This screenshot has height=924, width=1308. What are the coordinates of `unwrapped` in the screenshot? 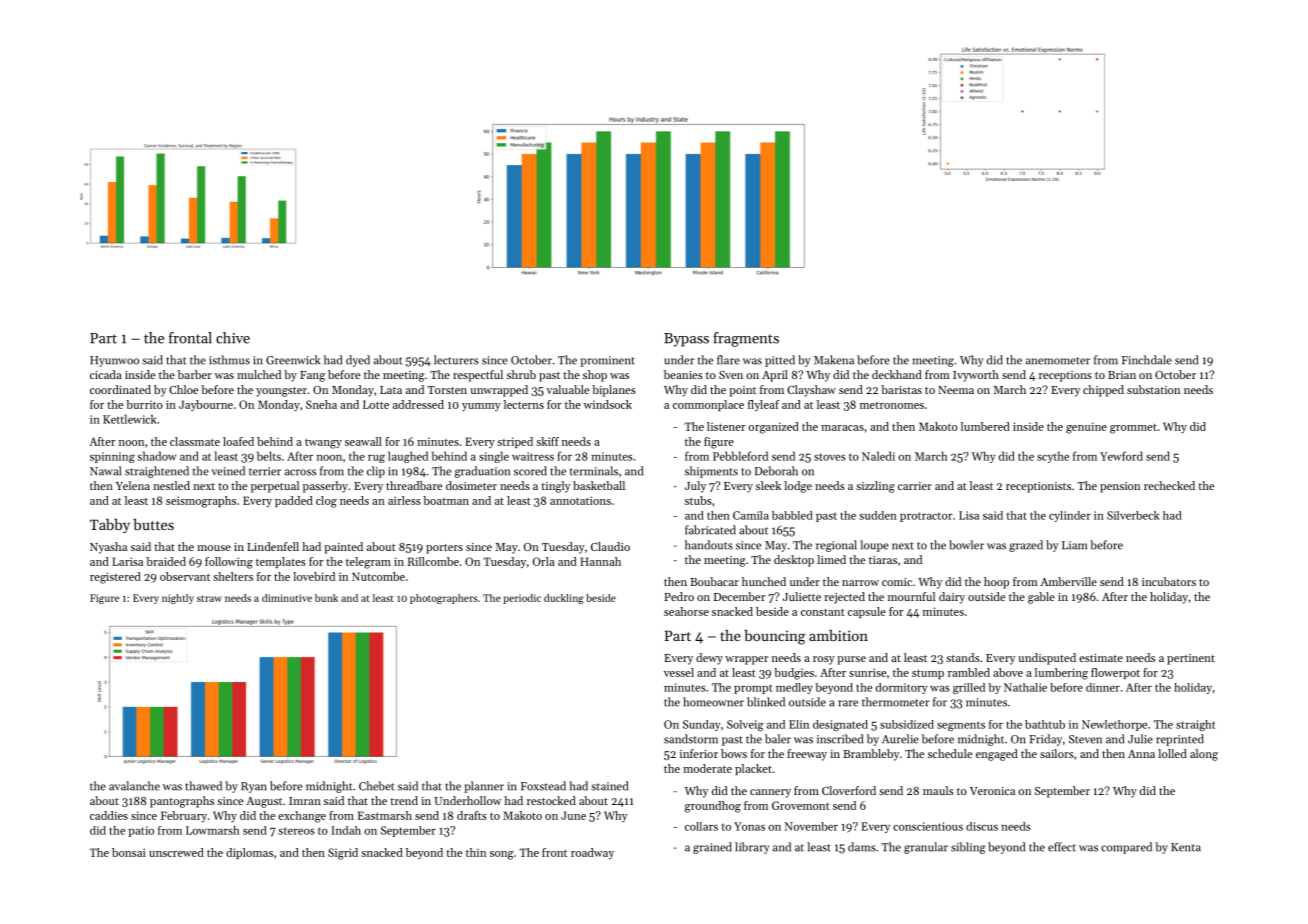 It's located at (499, 391).
